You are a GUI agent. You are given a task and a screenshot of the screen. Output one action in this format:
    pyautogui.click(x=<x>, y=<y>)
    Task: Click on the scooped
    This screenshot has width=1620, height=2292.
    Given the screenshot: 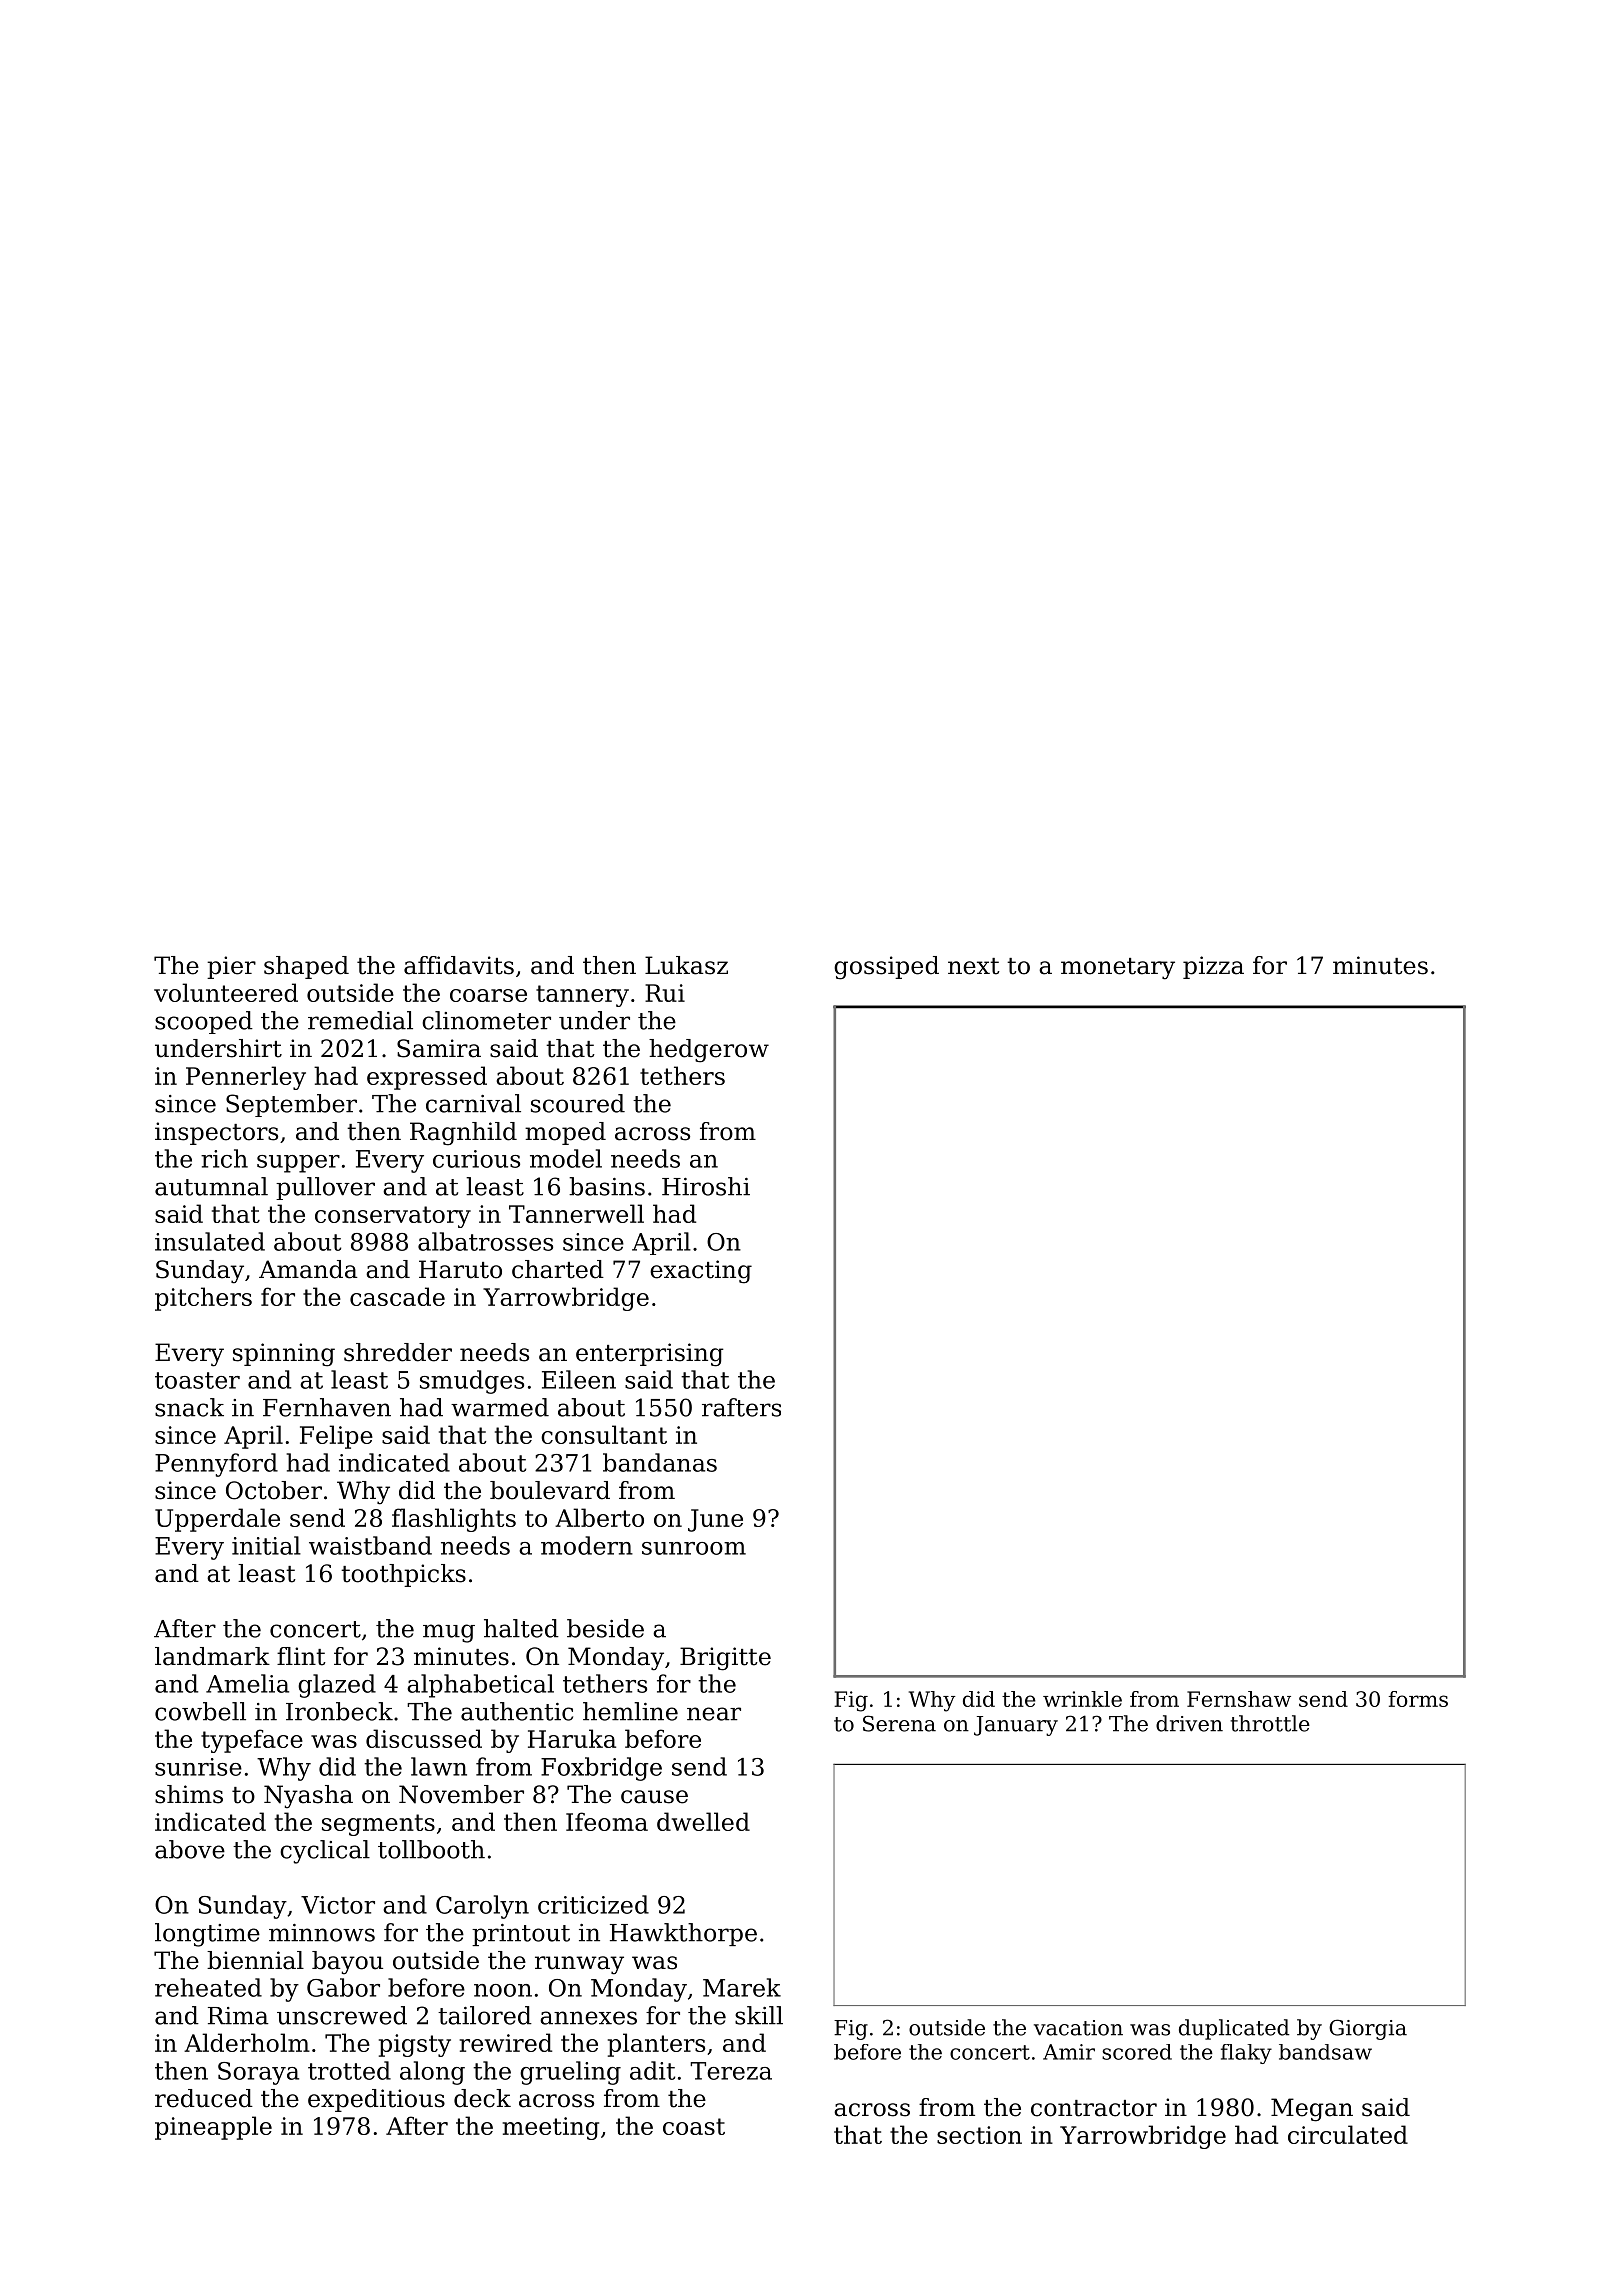 What is the action you would take?
    pyautogui.click(x=204, y=1022)
